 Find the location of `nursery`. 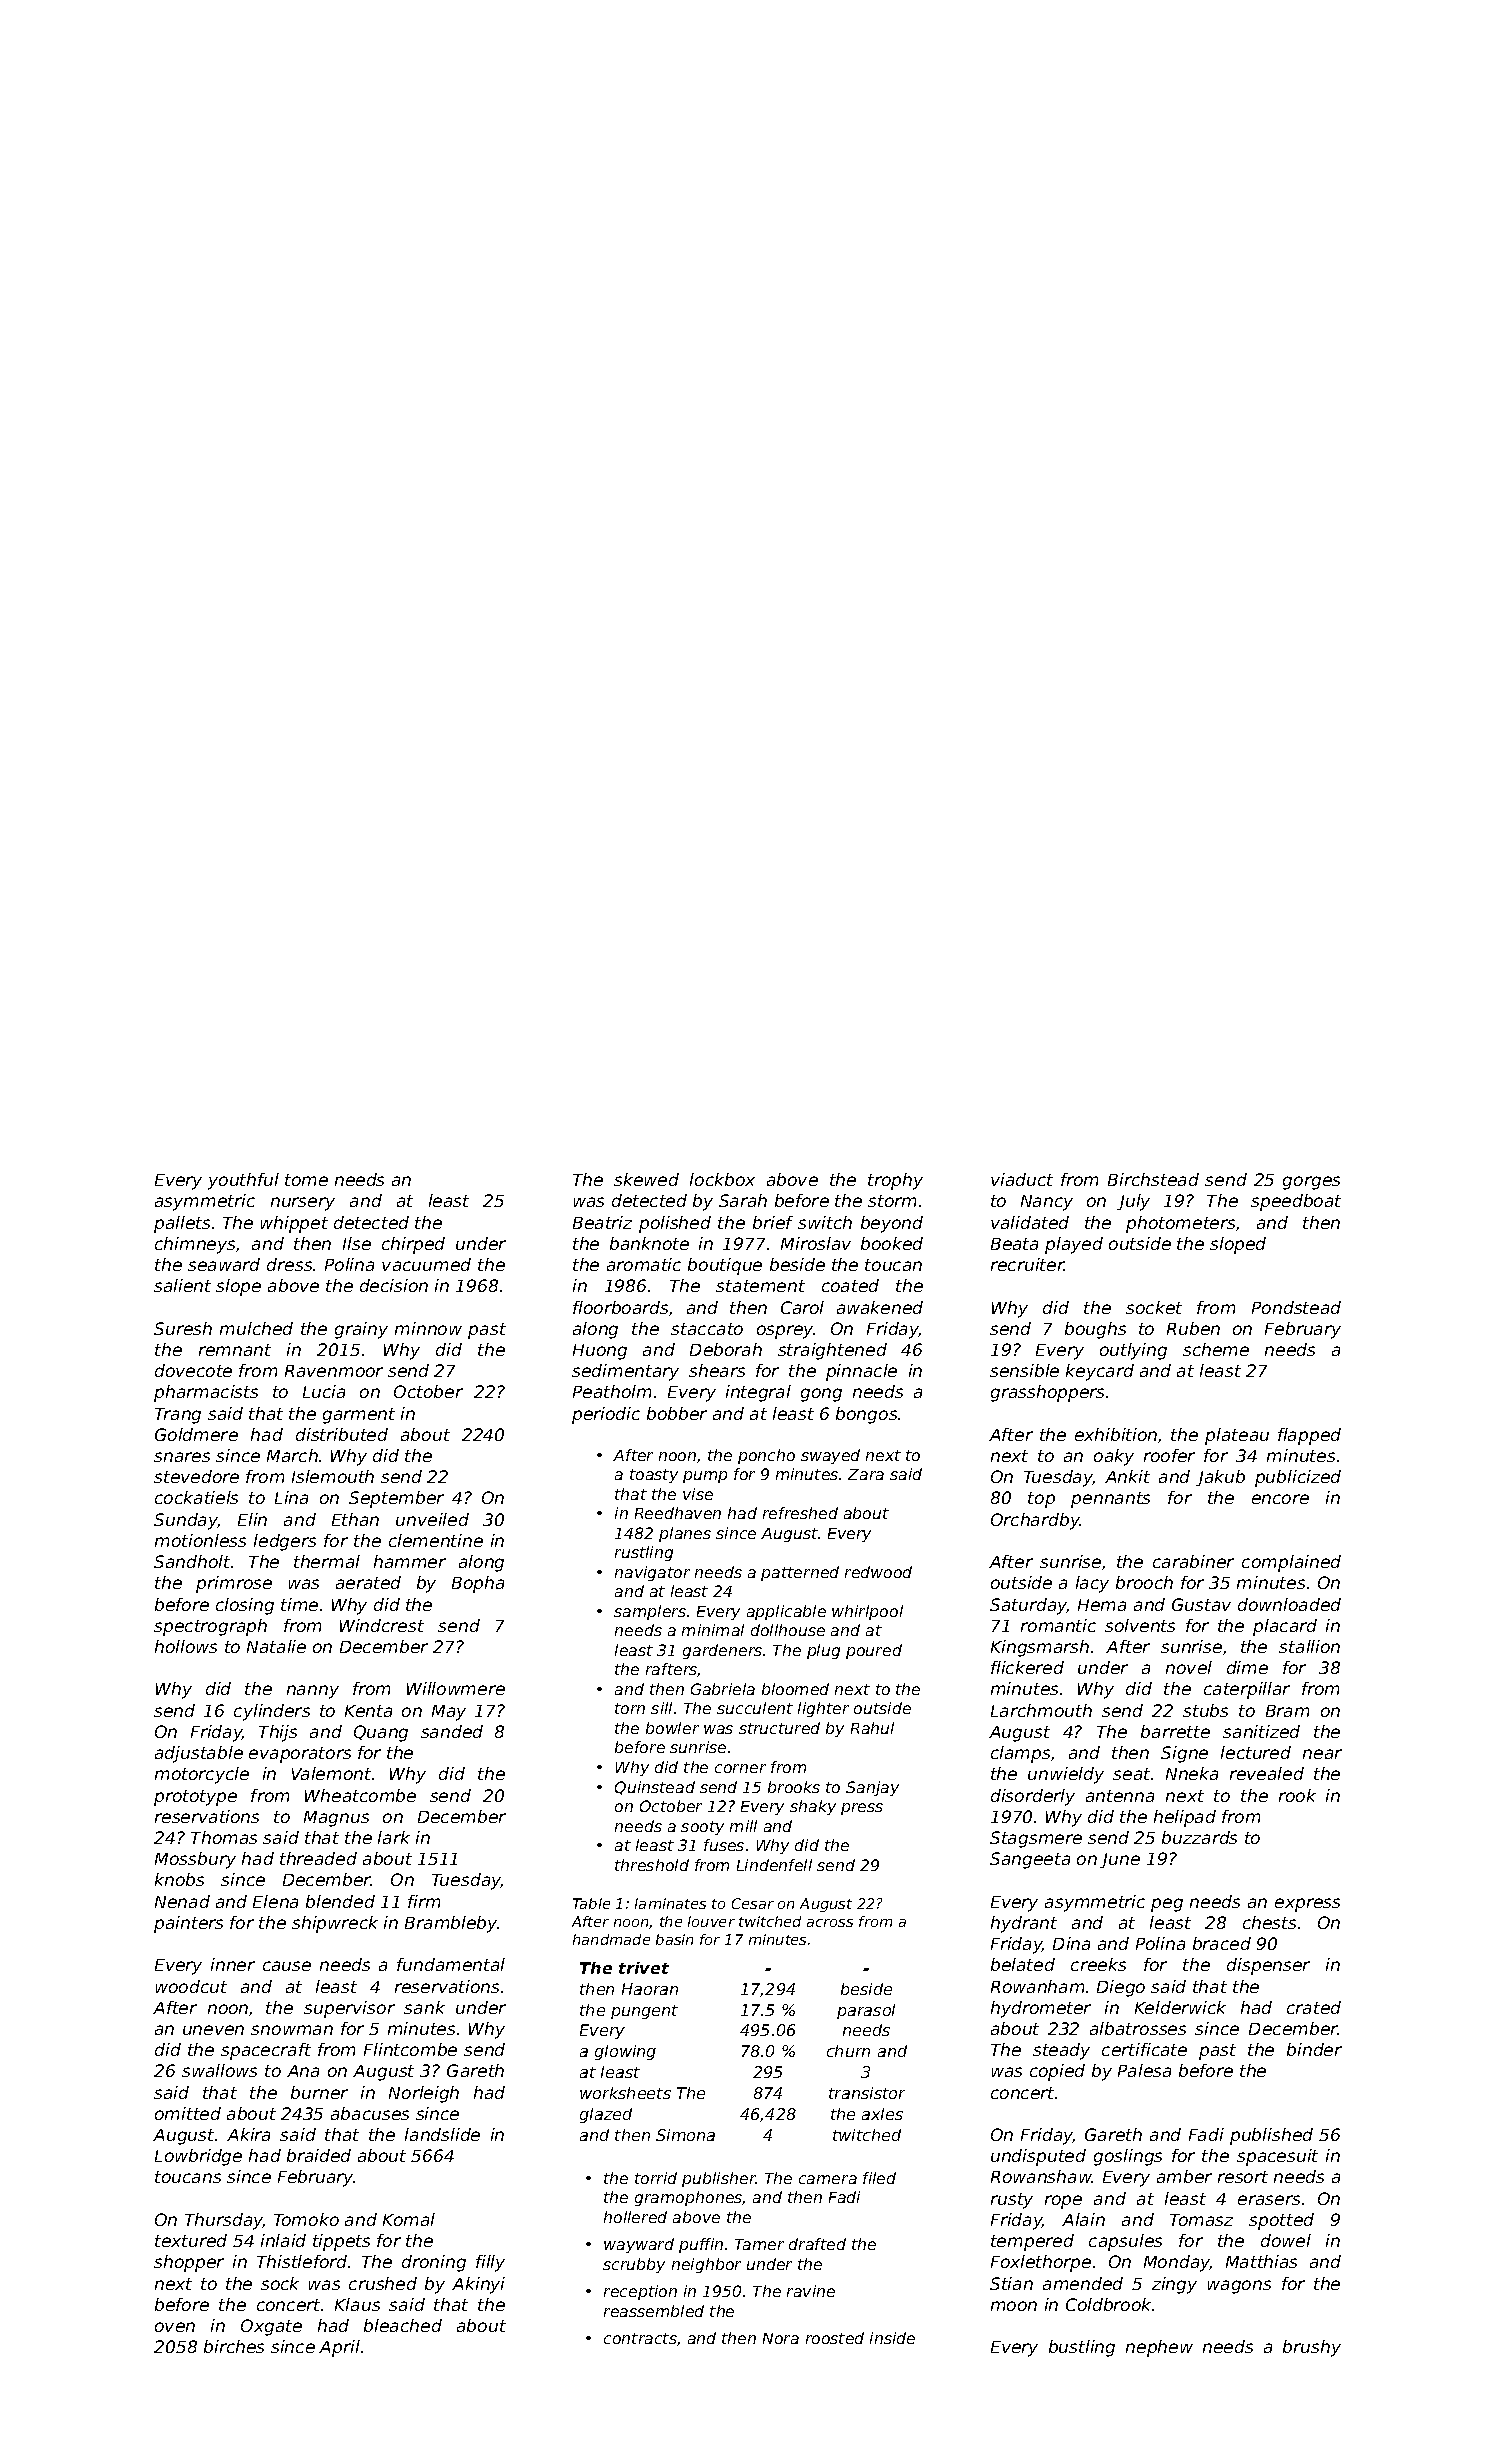

nursery is located at coordinates (303, 1204).
